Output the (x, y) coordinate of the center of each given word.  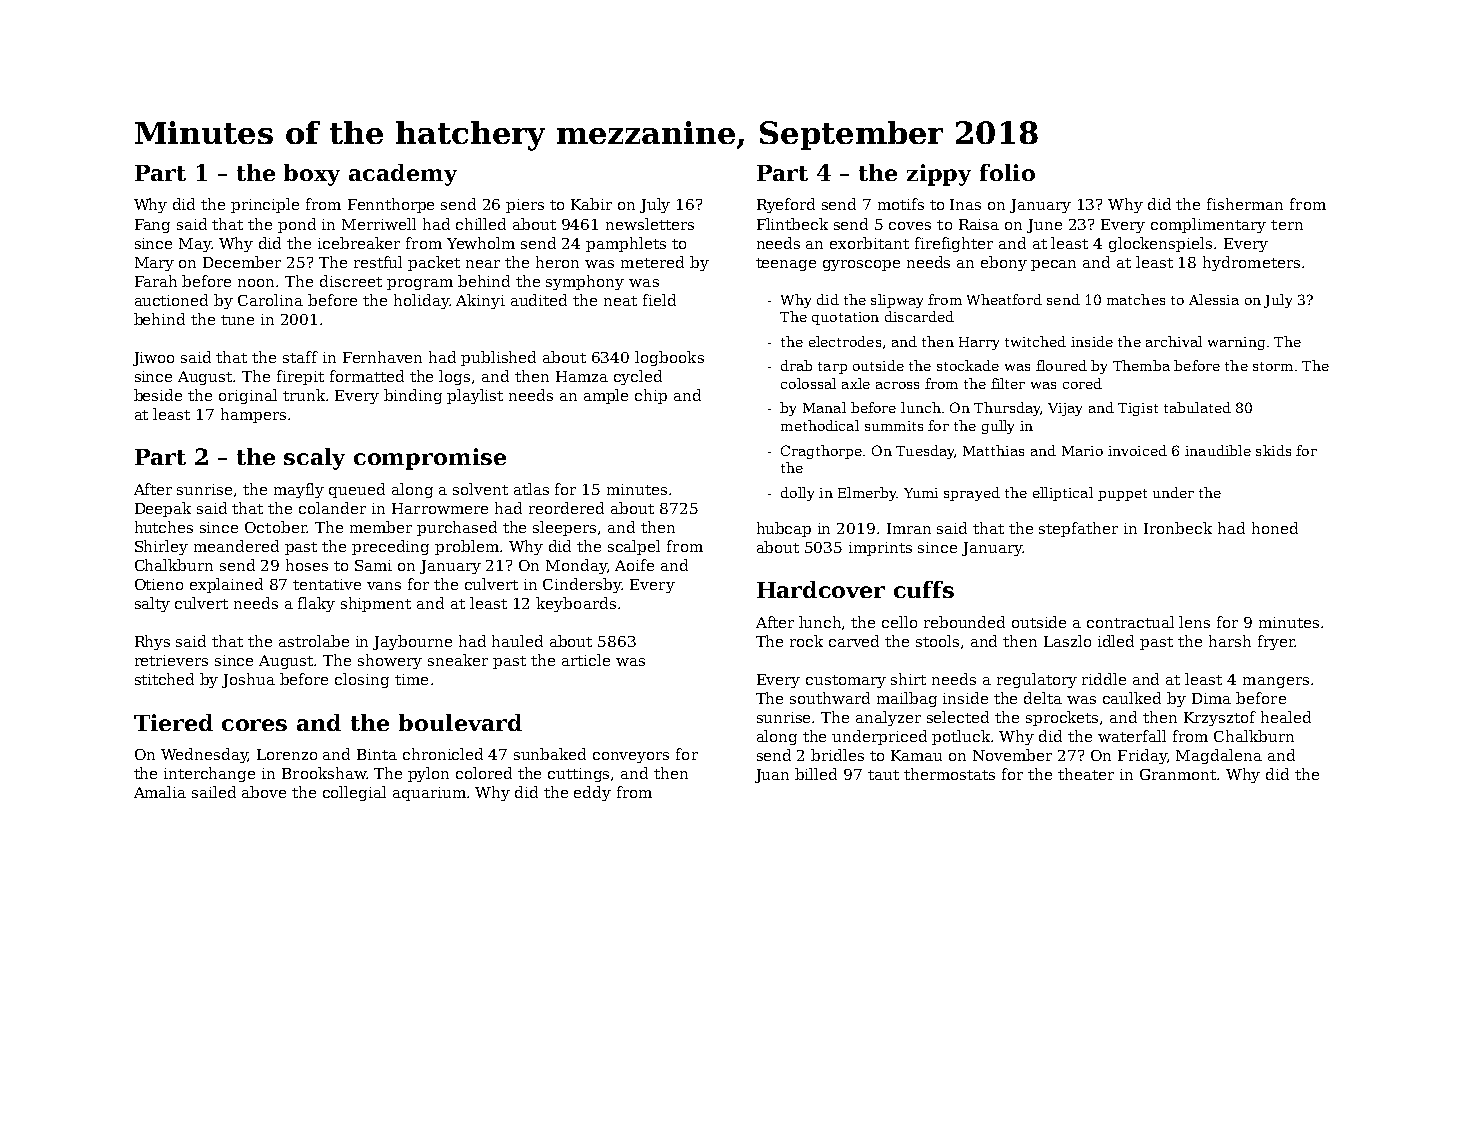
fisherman (1245, 204)
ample (606, 396)
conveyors (631, 757)
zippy (939, 175)
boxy (312, 175)
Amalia (160, 792)
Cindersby (582, 585)
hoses (307, 565)
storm (1273, 366)
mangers (1276, 682)
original (248, 396)
